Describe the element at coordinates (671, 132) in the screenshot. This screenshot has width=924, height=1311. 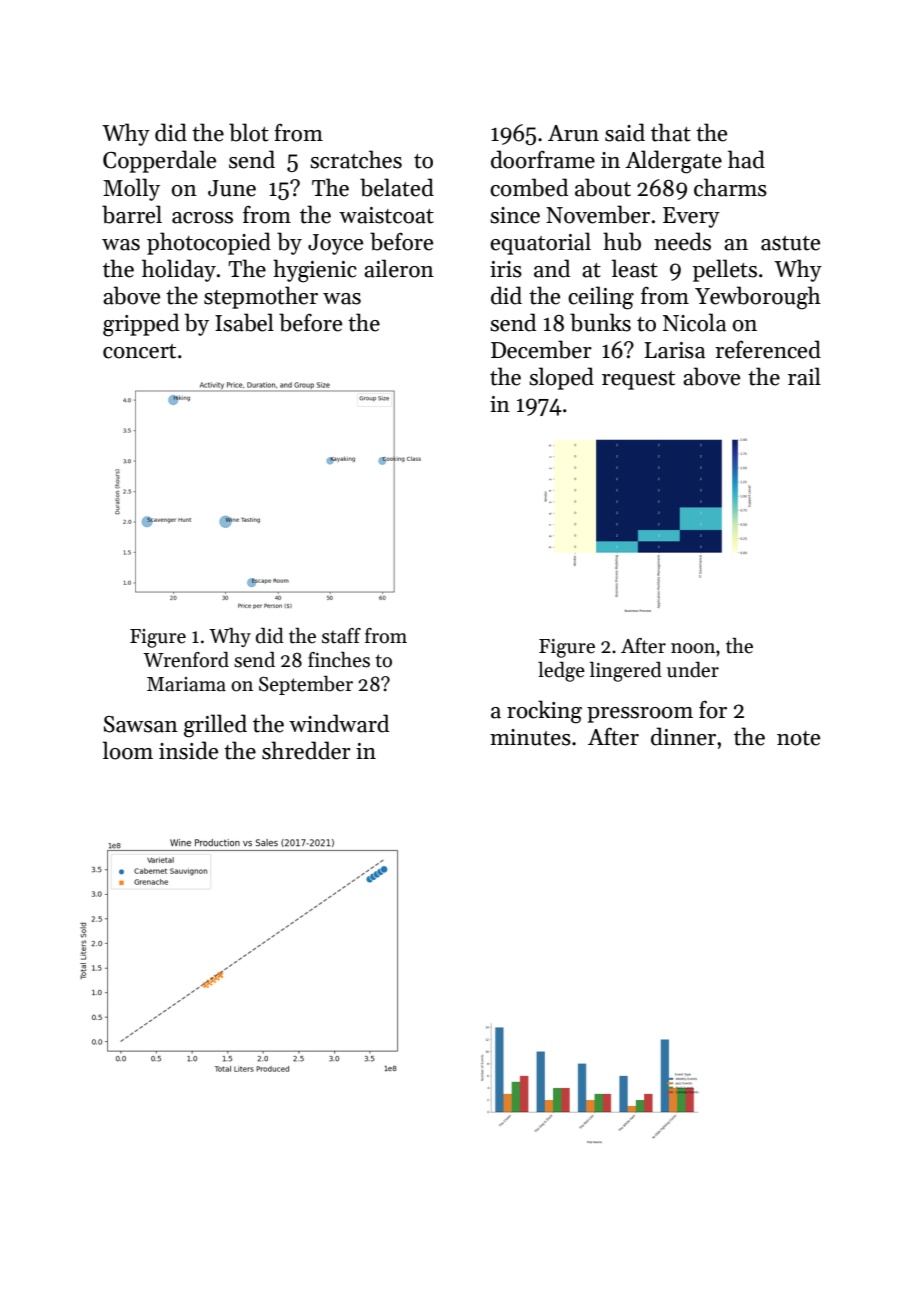
I see `that` at that location.
